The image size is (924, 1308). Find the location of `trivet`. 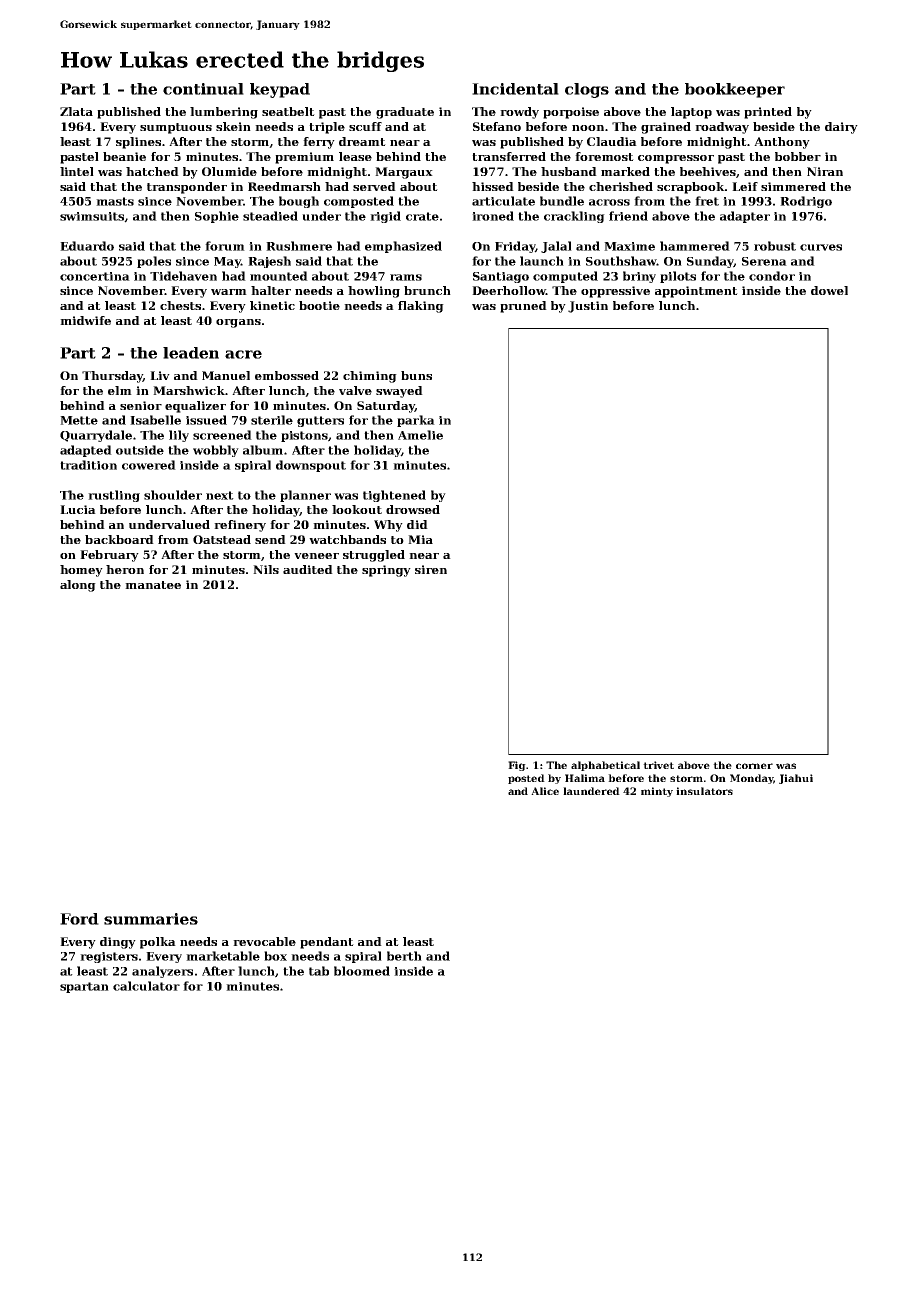

trivet is located at coordinates (658, 765).
